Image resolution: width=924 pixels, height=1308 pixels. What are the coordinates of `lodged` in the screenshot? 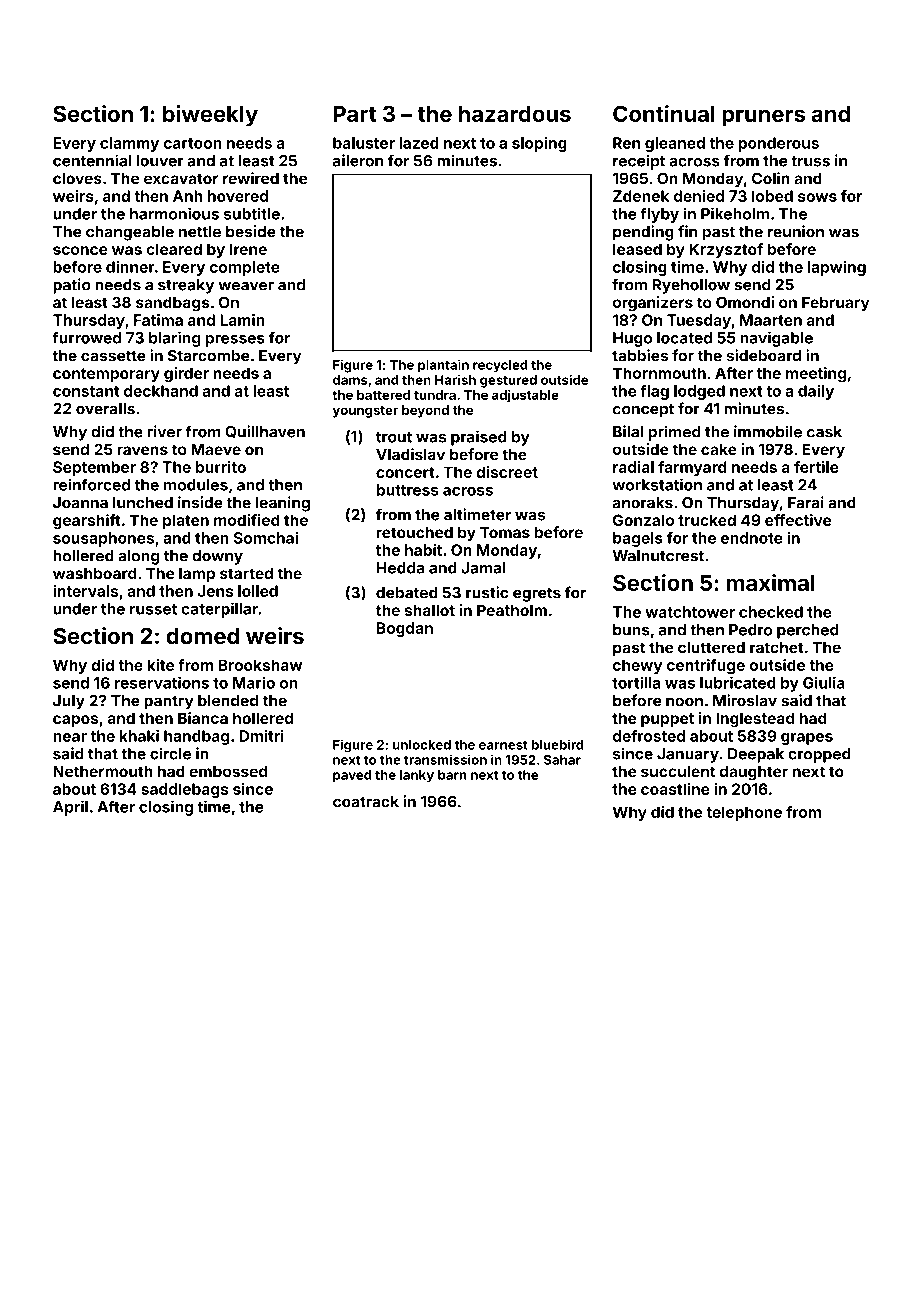 It's located at (699, 392).
